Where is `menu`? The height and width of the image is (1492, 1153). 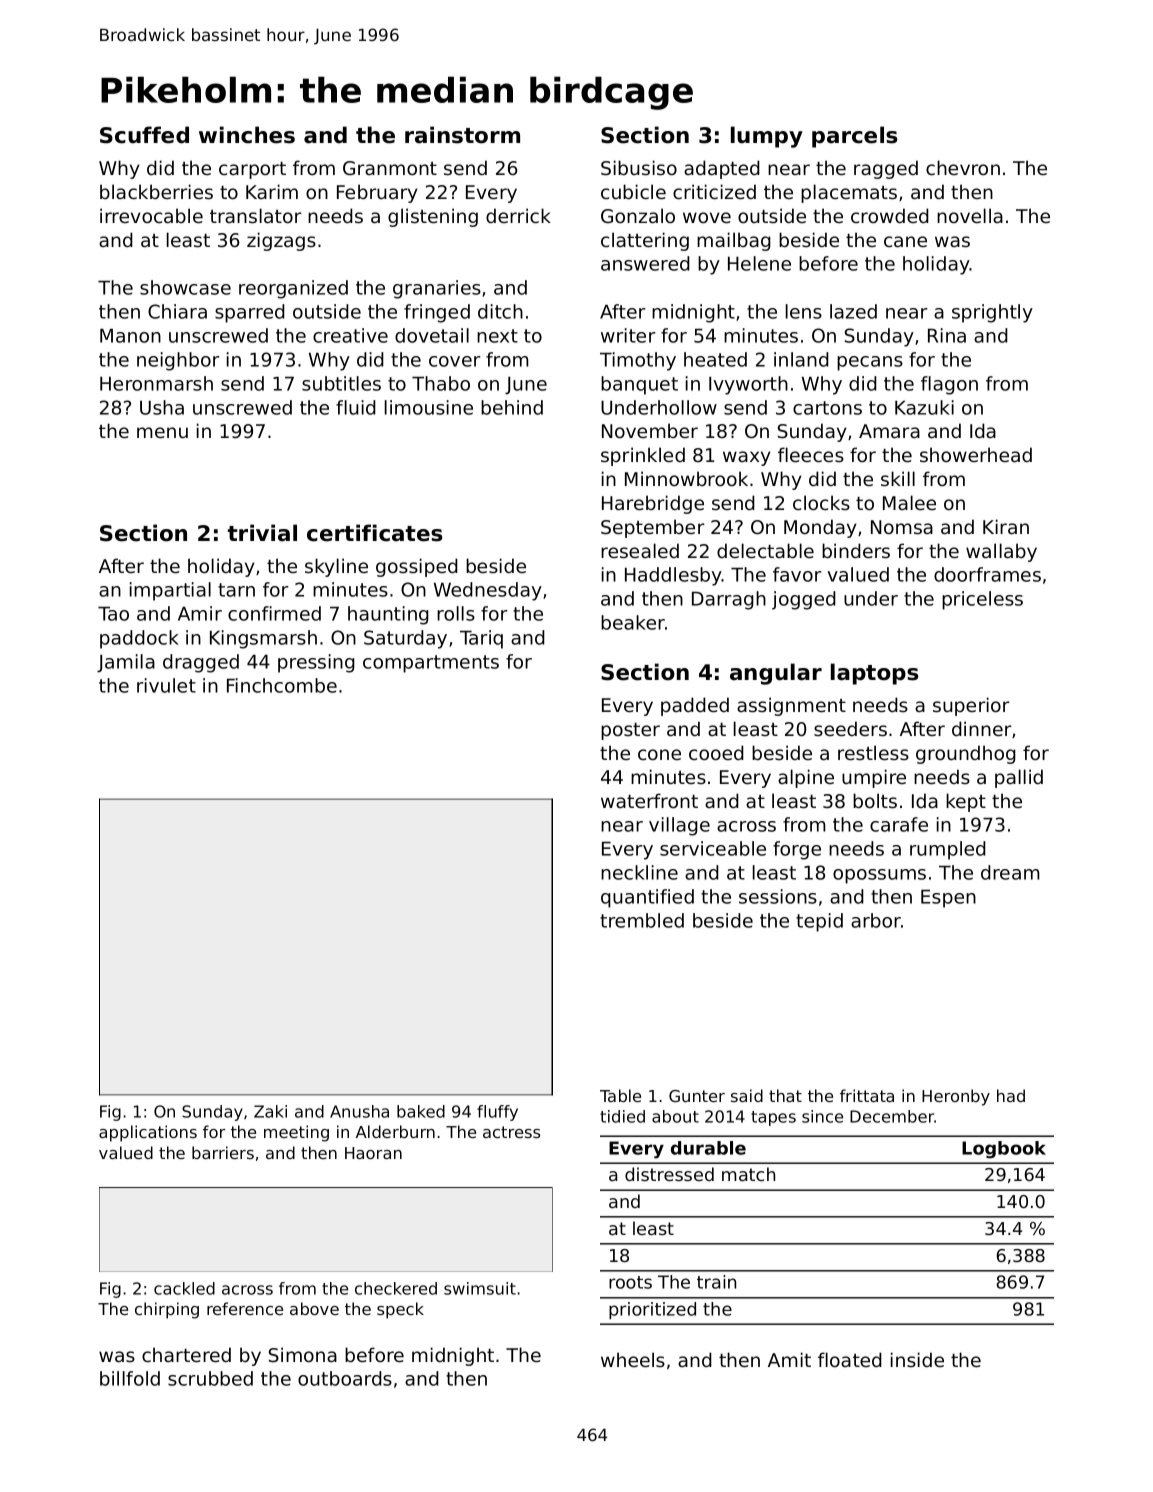 menu is located at coordinates (162, 433).
